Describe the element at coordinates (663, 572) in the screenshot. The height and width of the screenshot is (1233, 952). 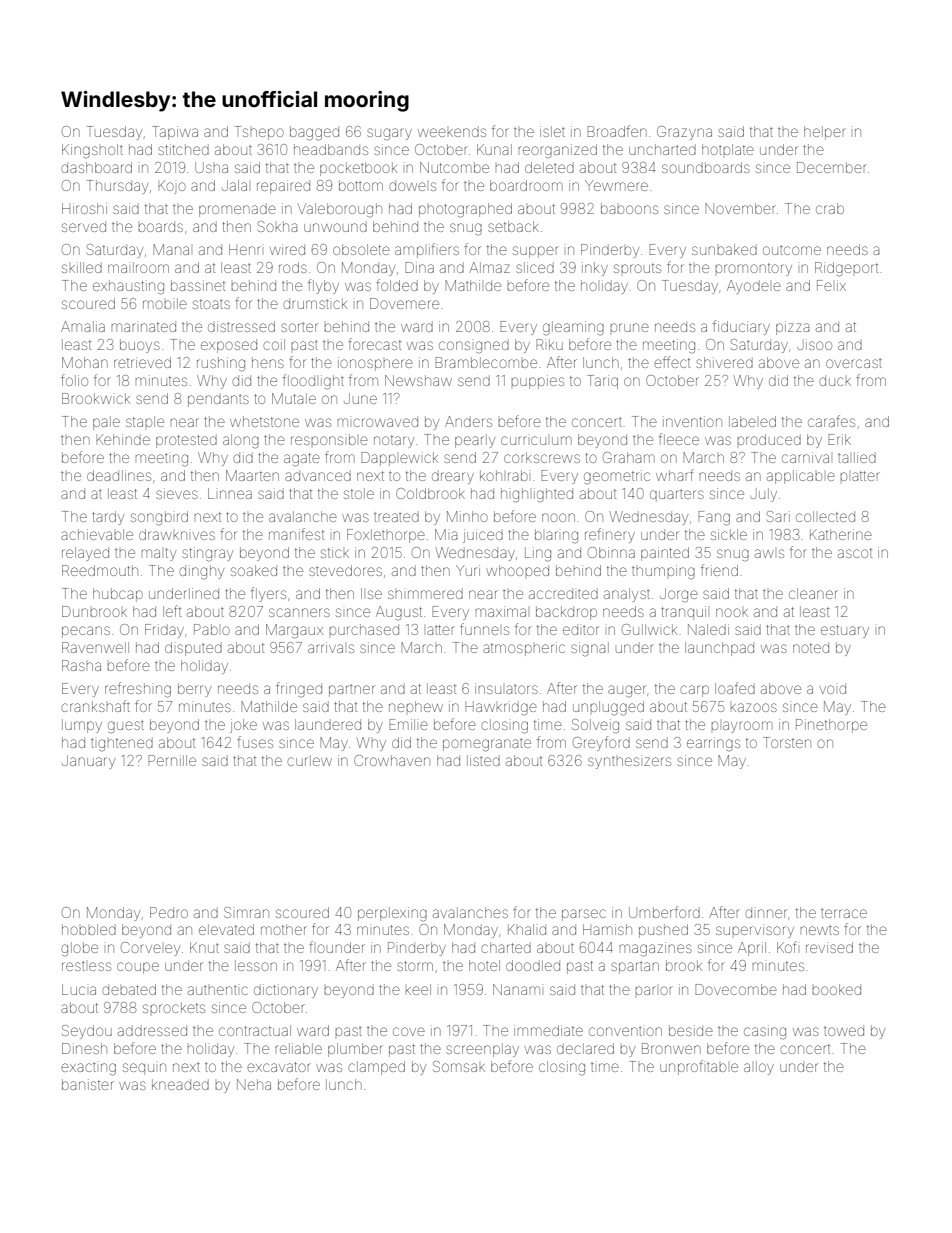
I see `thumping` at that location.
